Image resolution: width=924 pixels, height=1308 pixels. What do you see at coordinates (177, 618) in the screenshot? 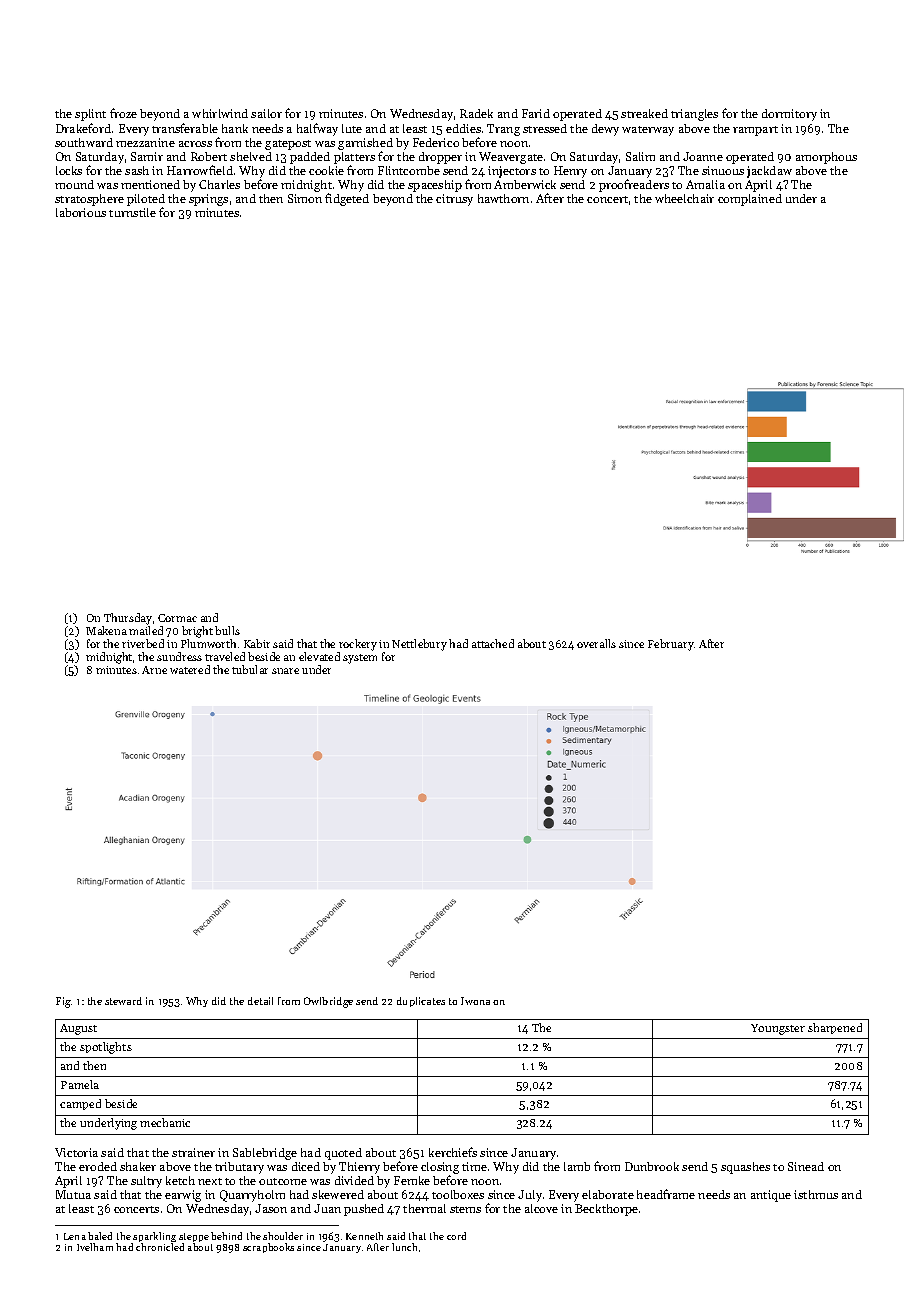
I see `Cormac` at bounding box center [177, 618].
